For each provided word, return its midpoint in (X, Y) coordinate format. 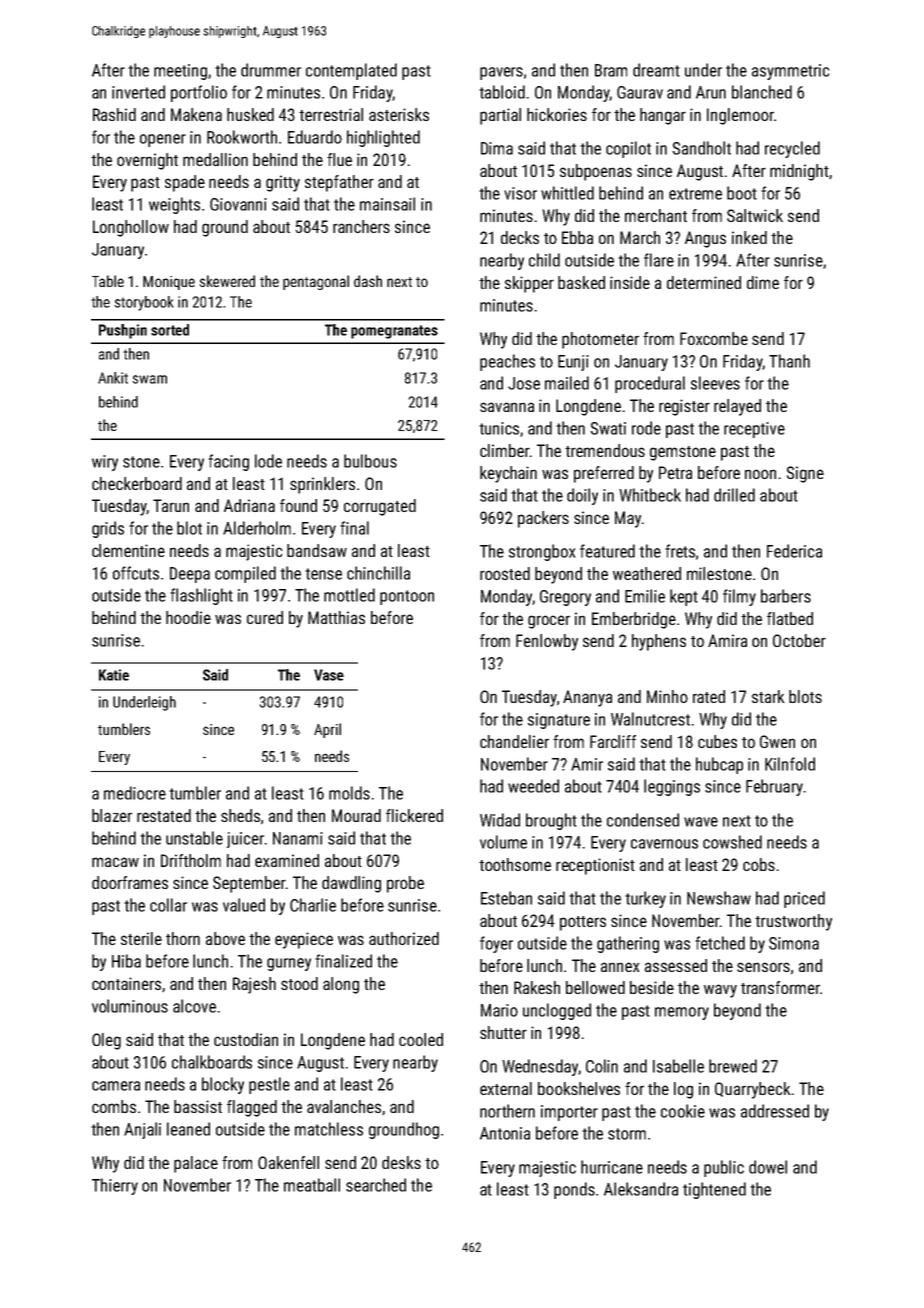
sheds (240, 815)
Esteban (506, 898)
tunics (499, 428)
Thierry (115, 1186)
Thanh (789, 361)
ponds (574, 1190)
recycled (792, 149)
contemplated (351, 71)
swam (149, 379)
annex (620, 967)
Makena (196, 114)
